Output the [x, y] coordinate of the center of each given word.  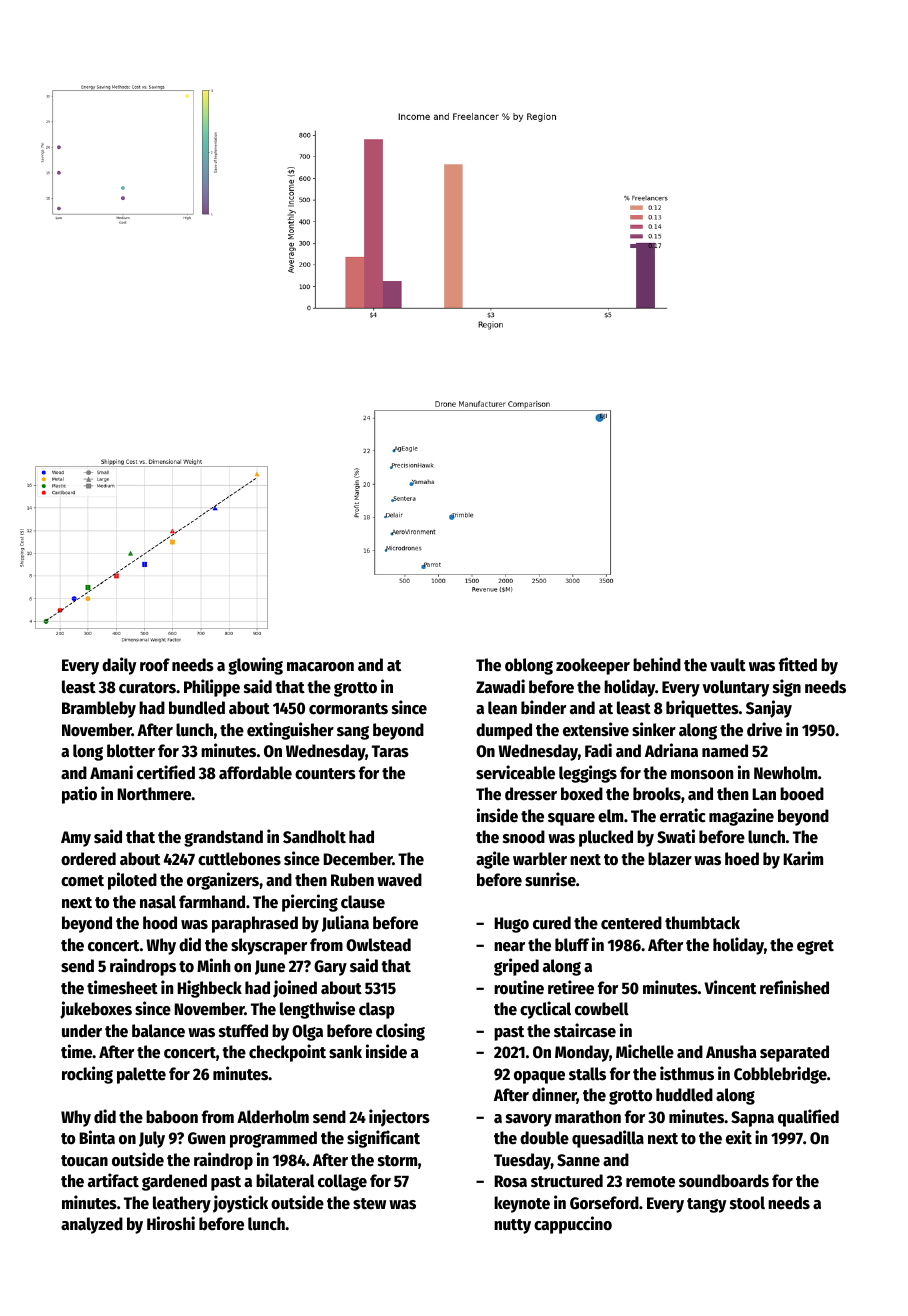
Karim [803, 858]
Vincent [730, 987]
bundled [197, 708]
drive [764, 729]
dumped [504, 731]
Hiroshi [171, 1223]
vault [728, 665]
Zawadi [500, 686]
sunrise [550, 879]
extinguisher [290, 731]
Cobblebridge [780, 1075]
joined [295, 989]
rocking [87, 1075]
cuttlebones [239, 859]
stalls [587, 1074]
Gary [330, 968]
